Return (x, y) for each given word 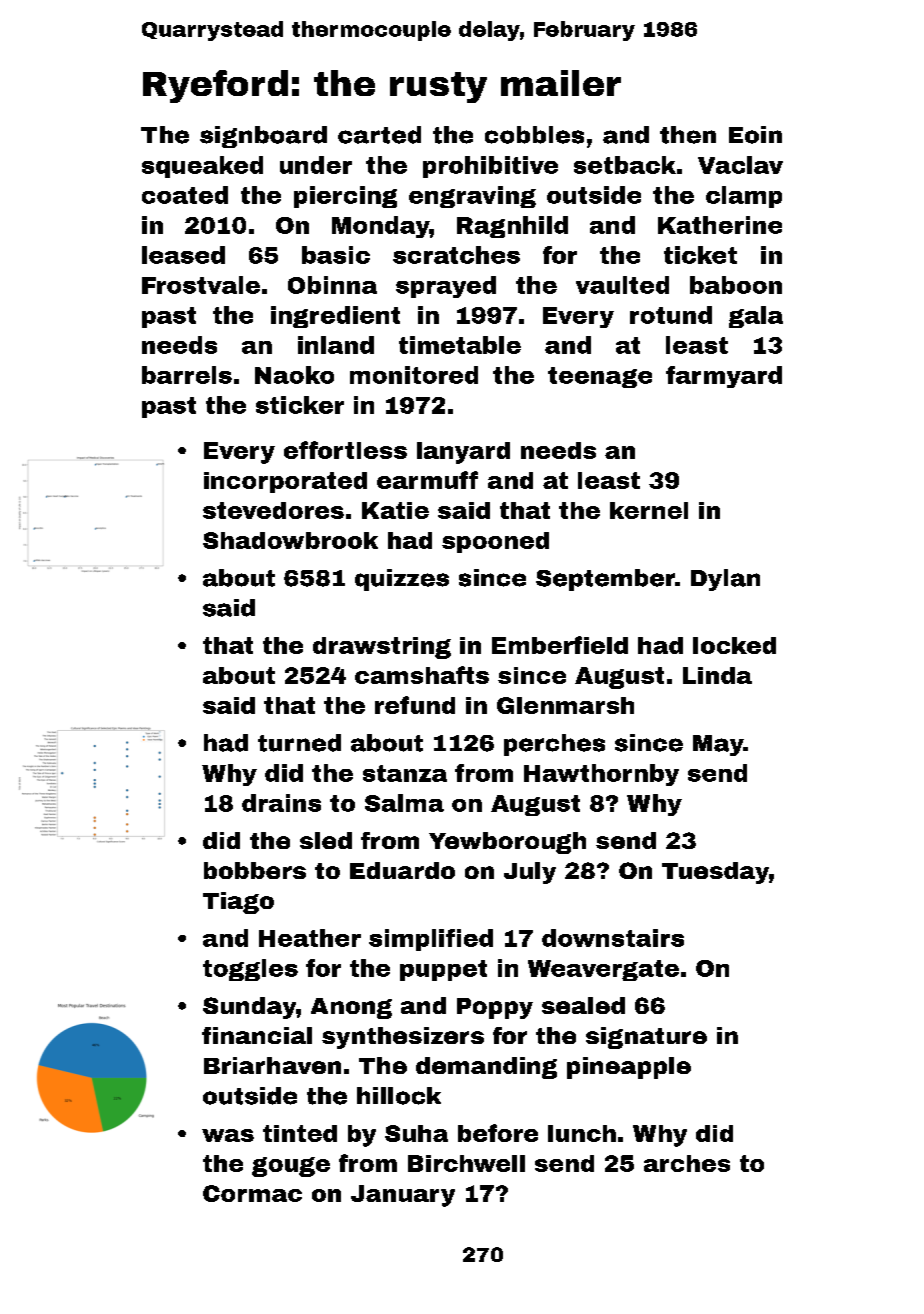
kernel (649, 510)
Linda (717, 675)
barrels (187, 375)
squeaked (202, 167)
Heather (310, 938)
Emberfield (560, 645)
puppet (443, 970)
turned (299, 743)
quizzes (402, 580)
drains (281, 803)
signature (646, 1038)
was (228, 1135)
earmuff (427, 480)
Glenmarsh (565, 705)
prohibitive (490, 167)
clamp (744, 197)
